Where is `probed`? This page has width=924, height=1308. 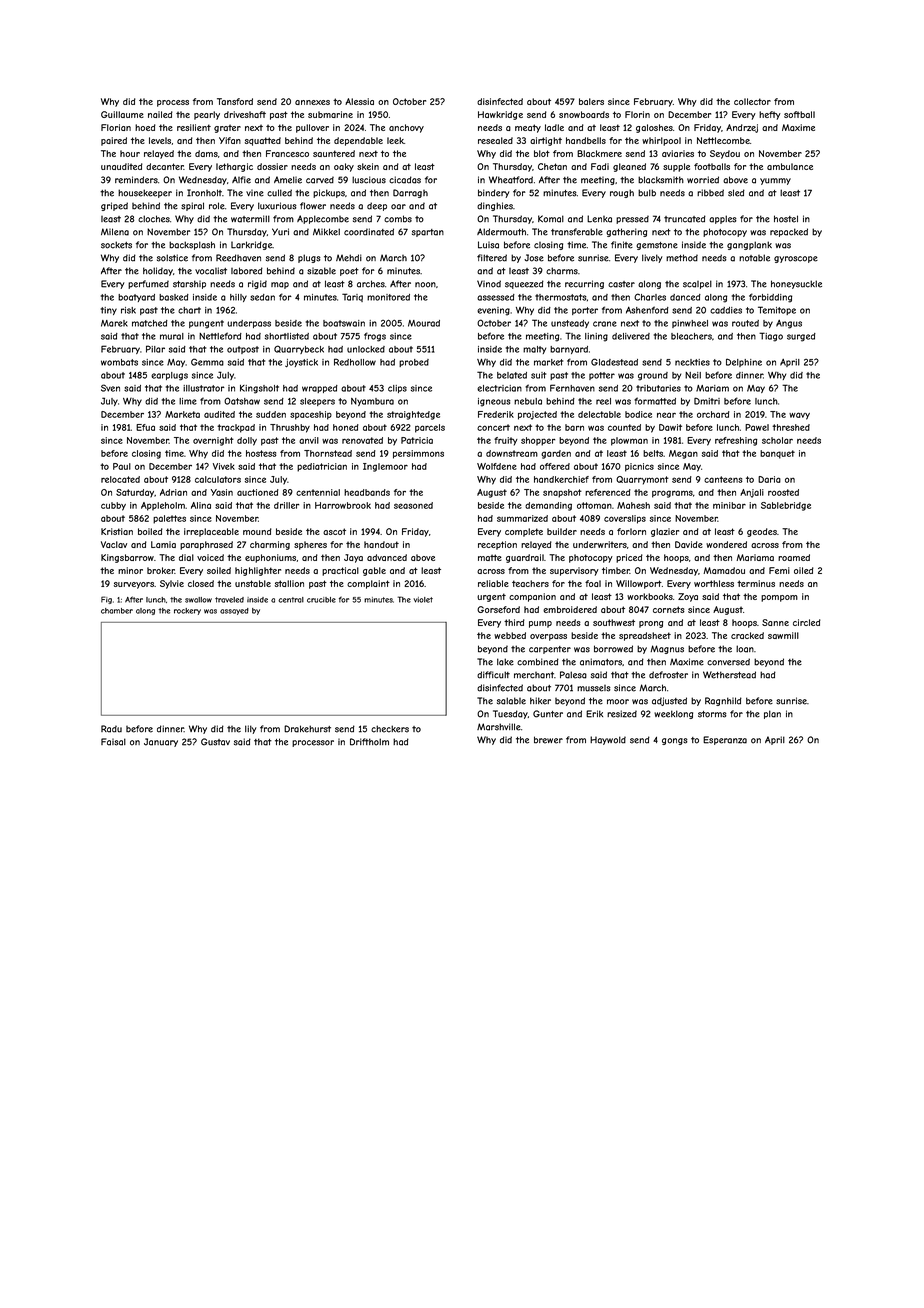
probed is located at coordinates (414, 363).
